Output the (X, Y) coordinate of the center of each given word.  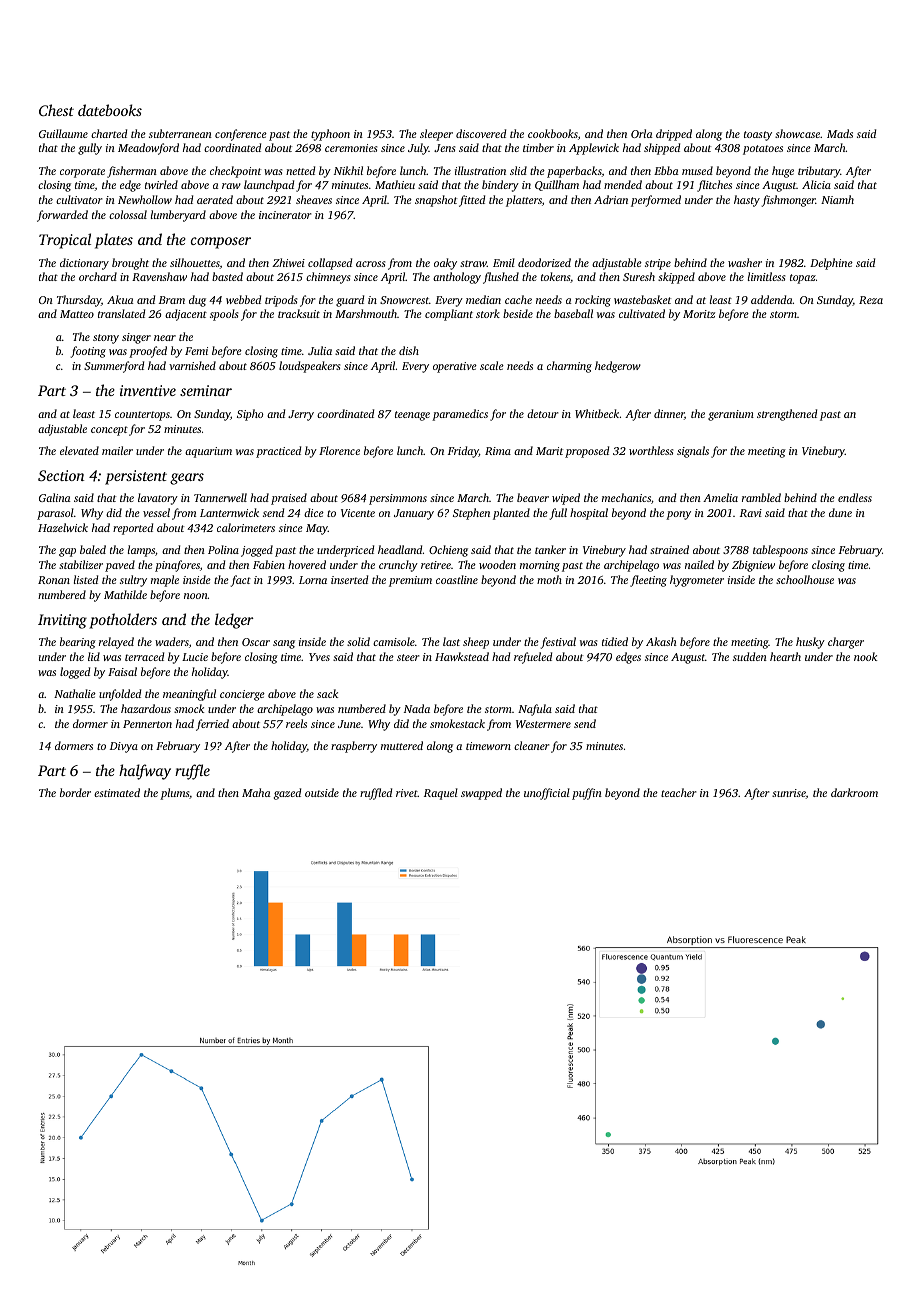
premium (410, 581)
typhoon (330, 135)
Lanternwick (229, 512)
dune (840, 512)
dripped (674, 135)
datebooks (110, 110)
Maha (256, 792)
